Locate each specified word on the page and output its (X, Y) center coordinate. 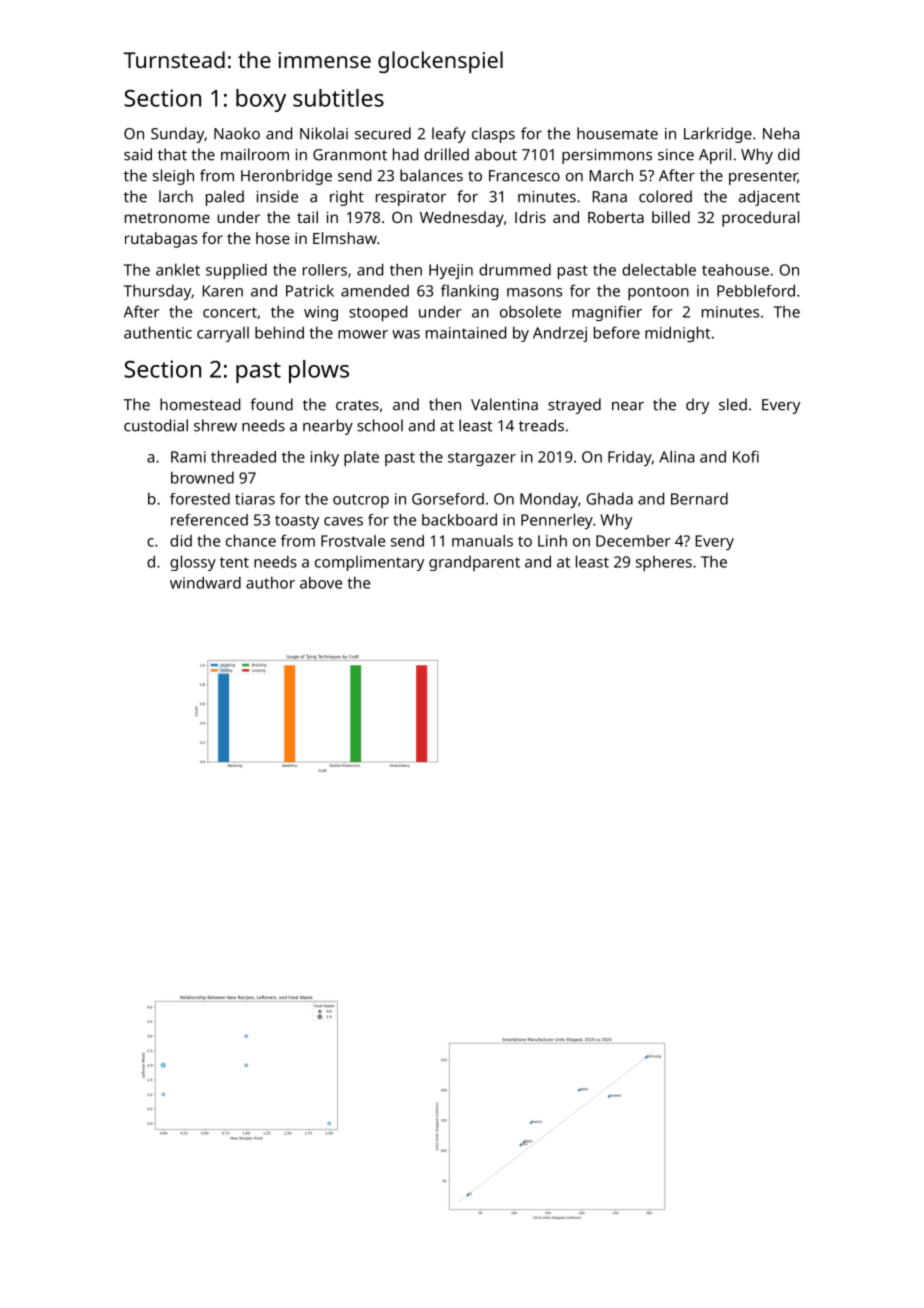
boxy (261, 100)
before (617, 332)
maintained (466, 332)
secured (383, 133)
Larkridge (718, 135)
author (270, 582)
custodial (156, 425)
